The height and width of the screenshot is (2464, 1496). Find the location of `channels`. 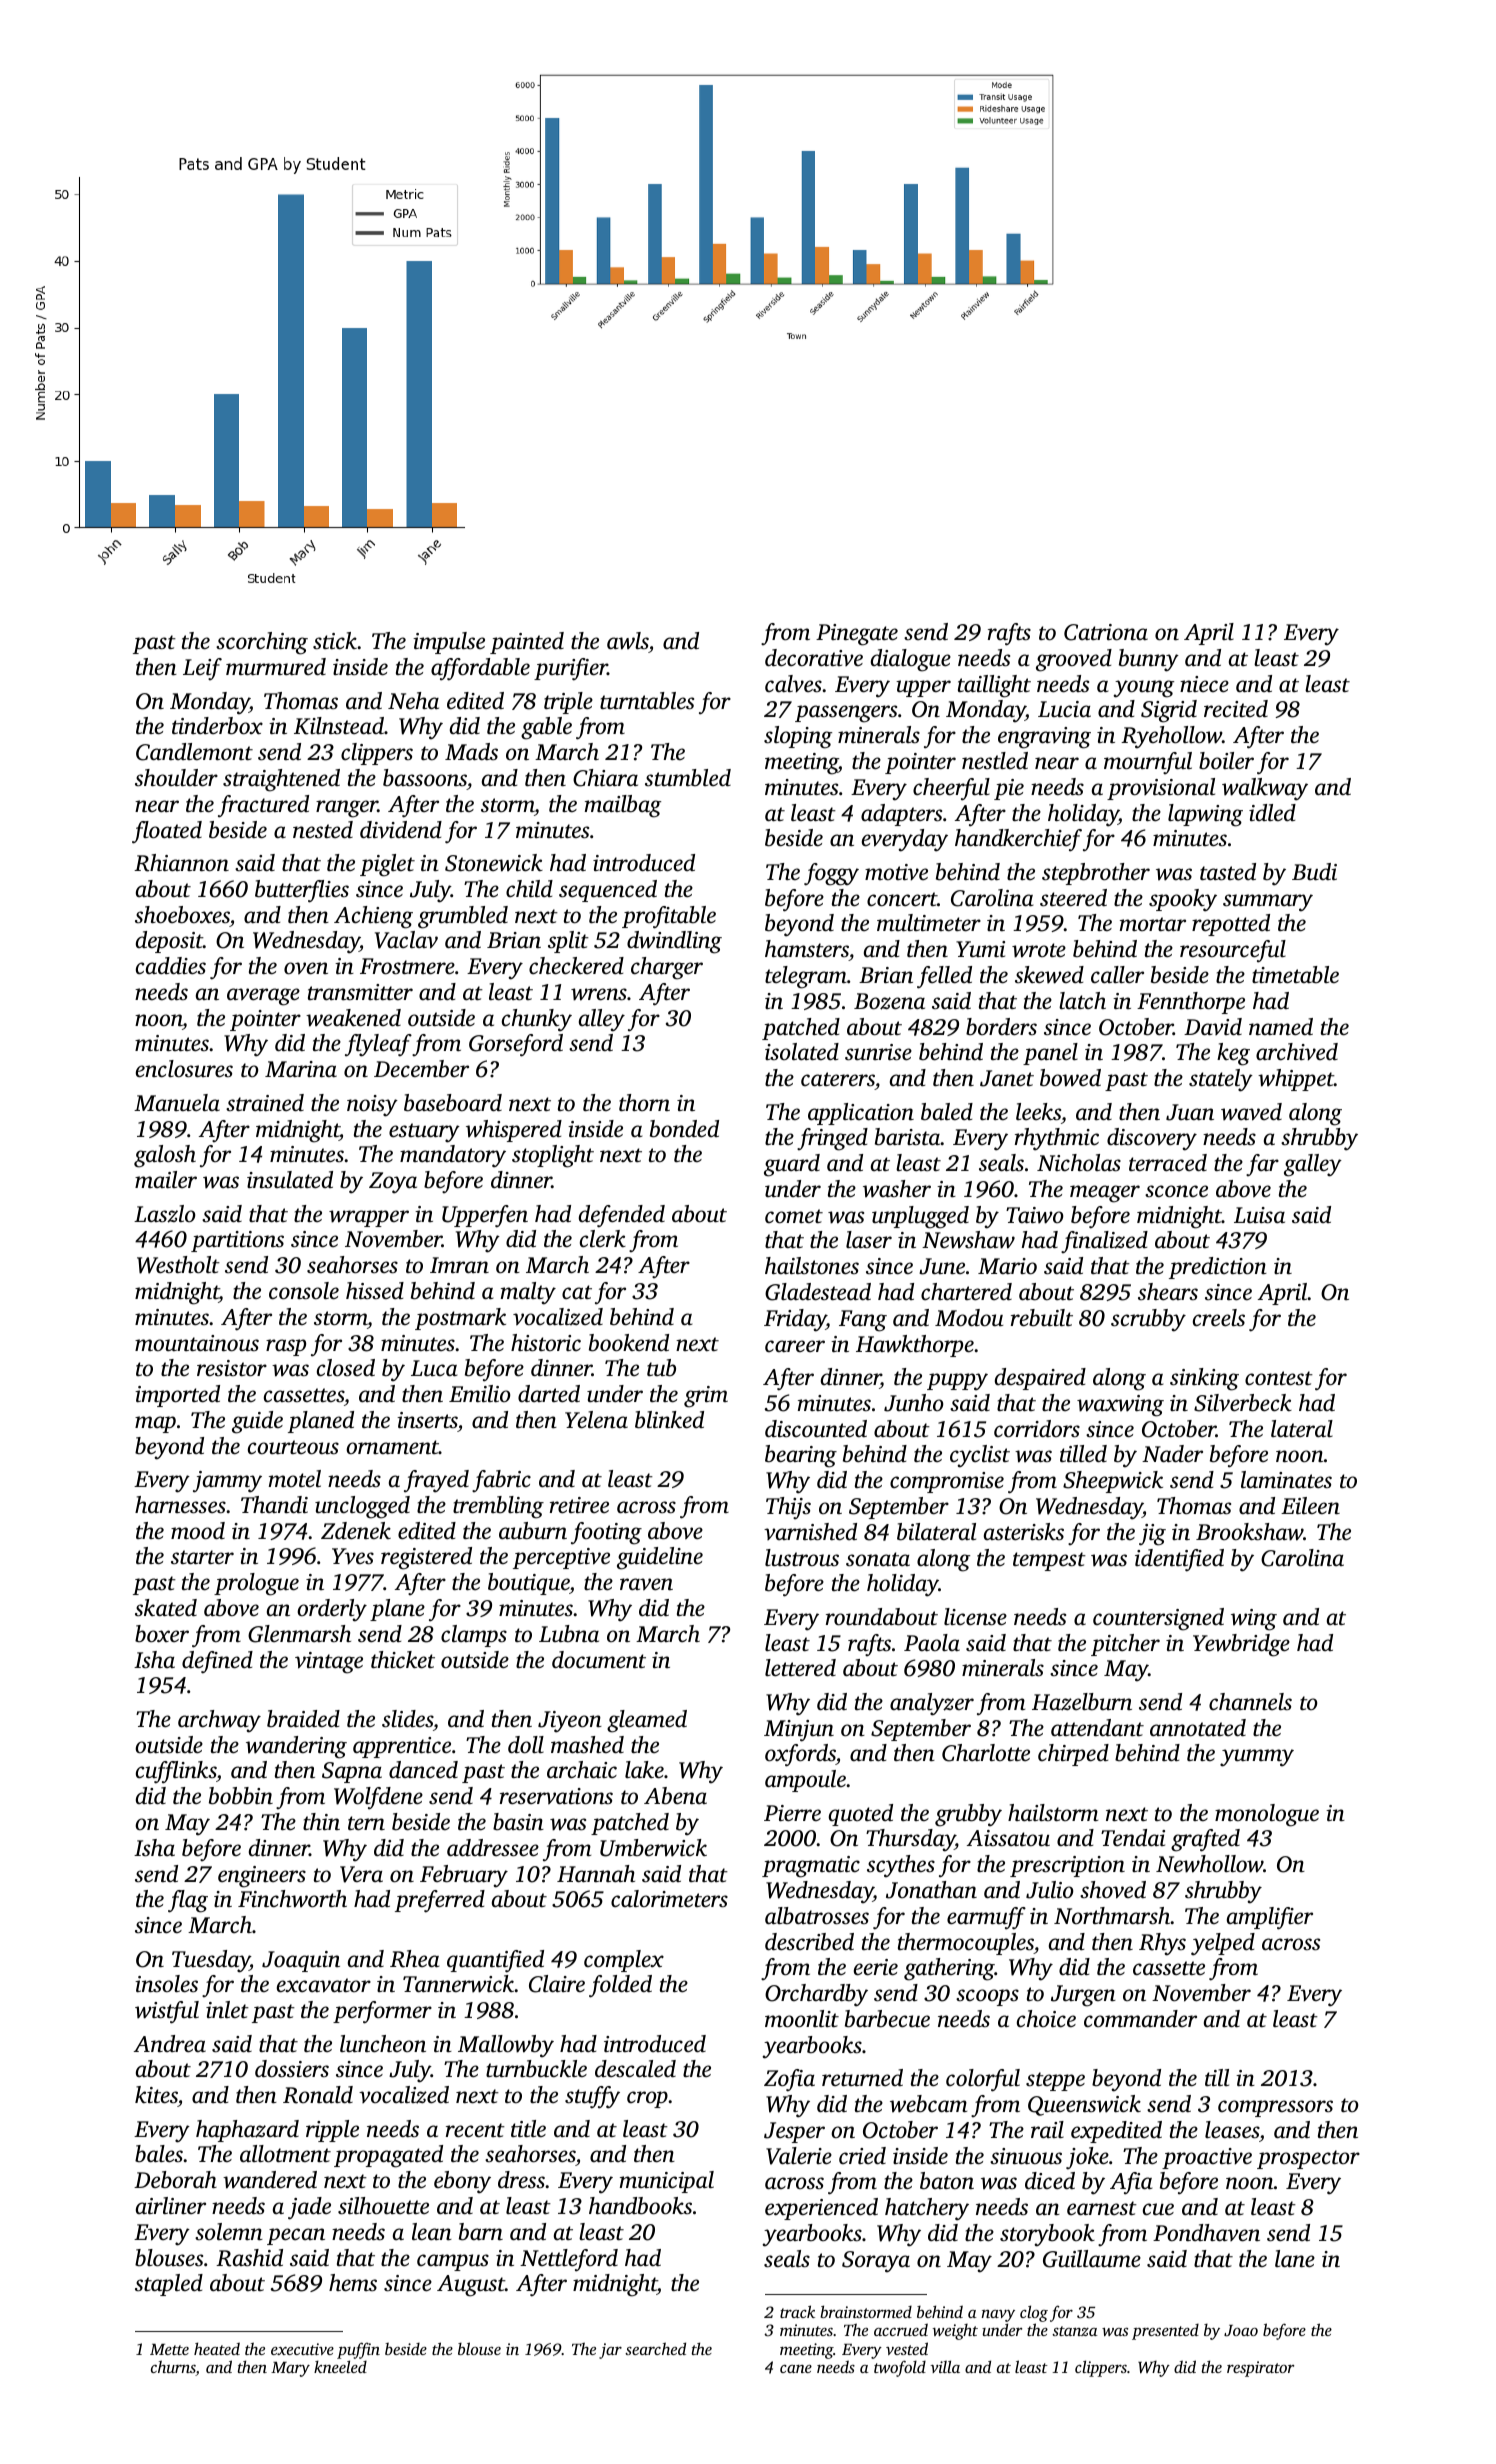

channels is located at coordinates (1250, 1702).
